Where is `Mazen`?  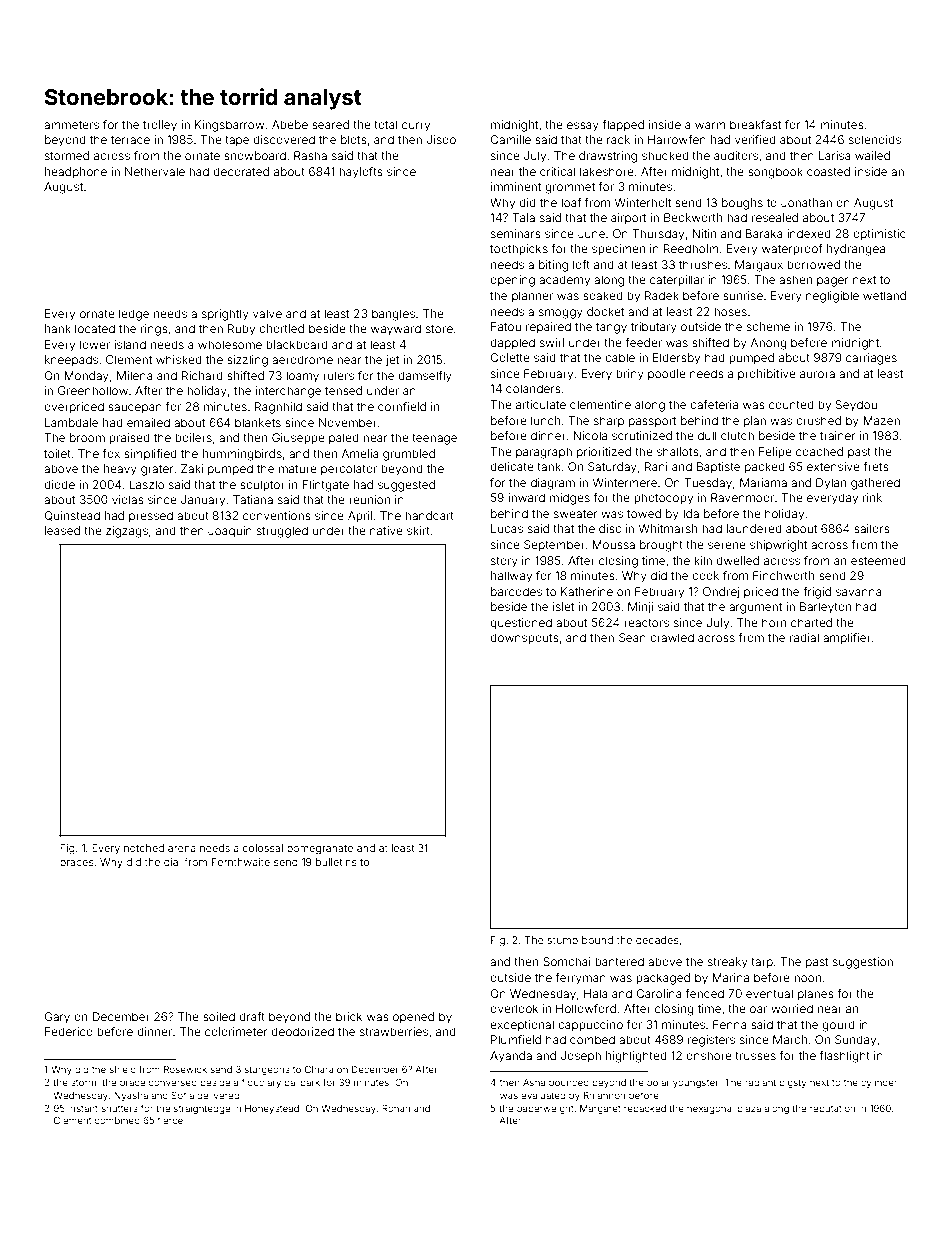 Mazen is located at coordinates (881, 420).
